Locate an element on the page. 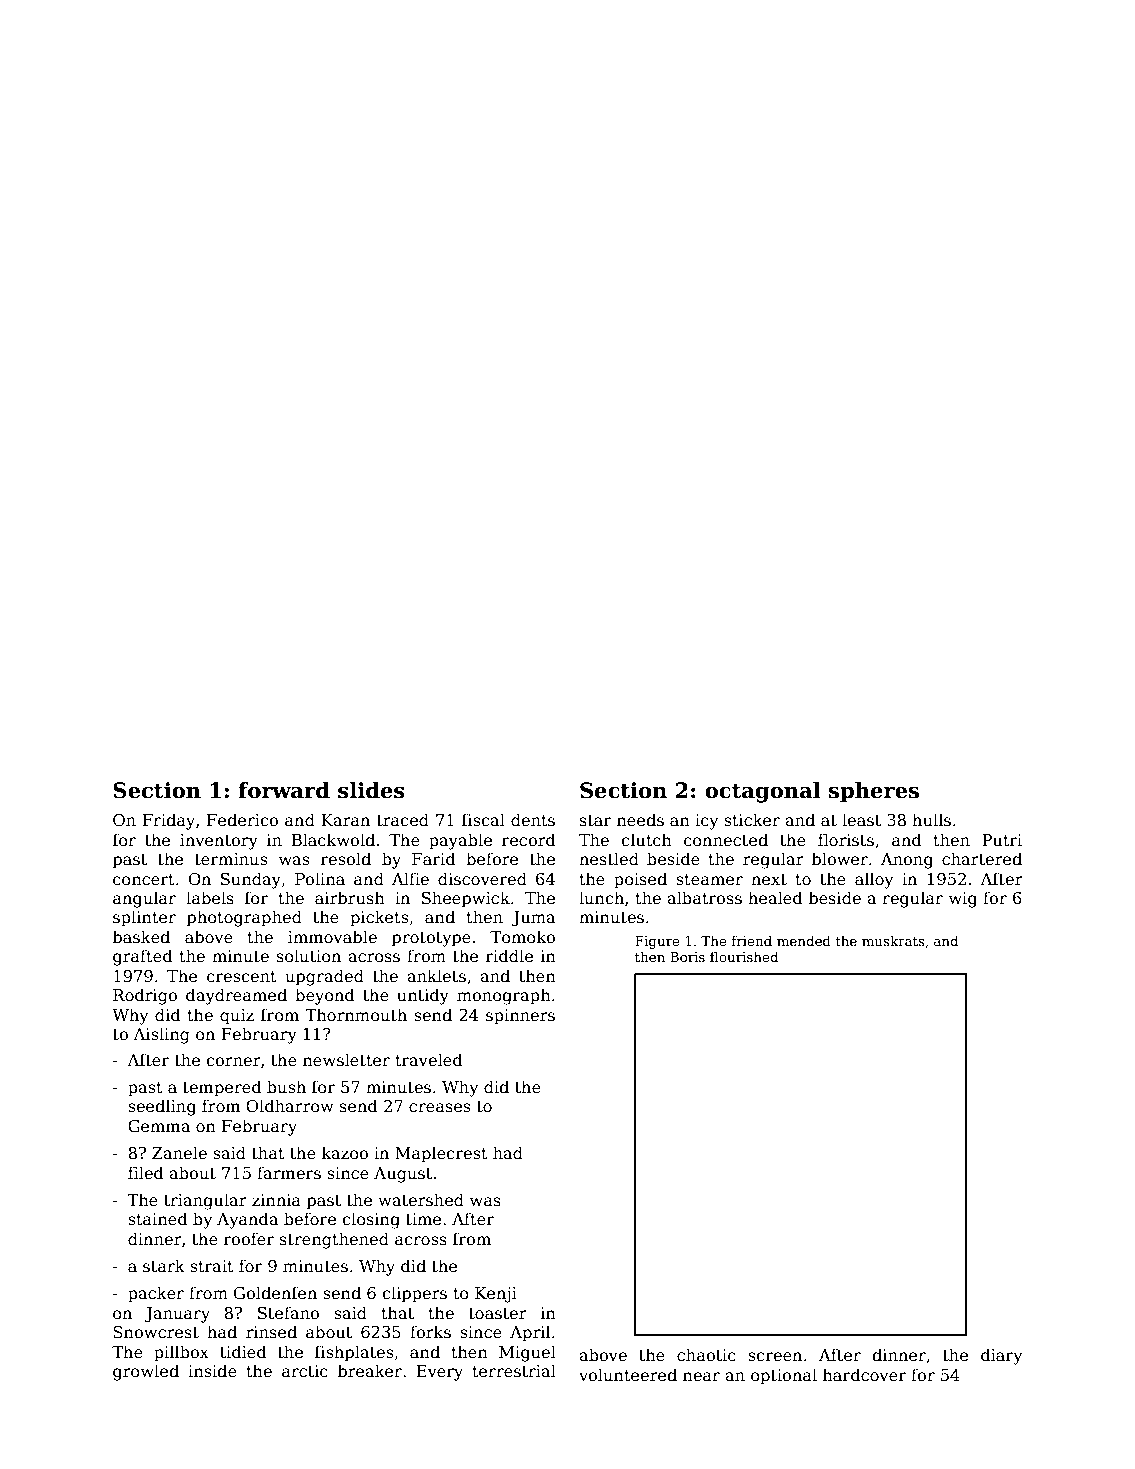 This image has width=1135, height=1469. Maplecrest is located at coordinates (441, 1154).
